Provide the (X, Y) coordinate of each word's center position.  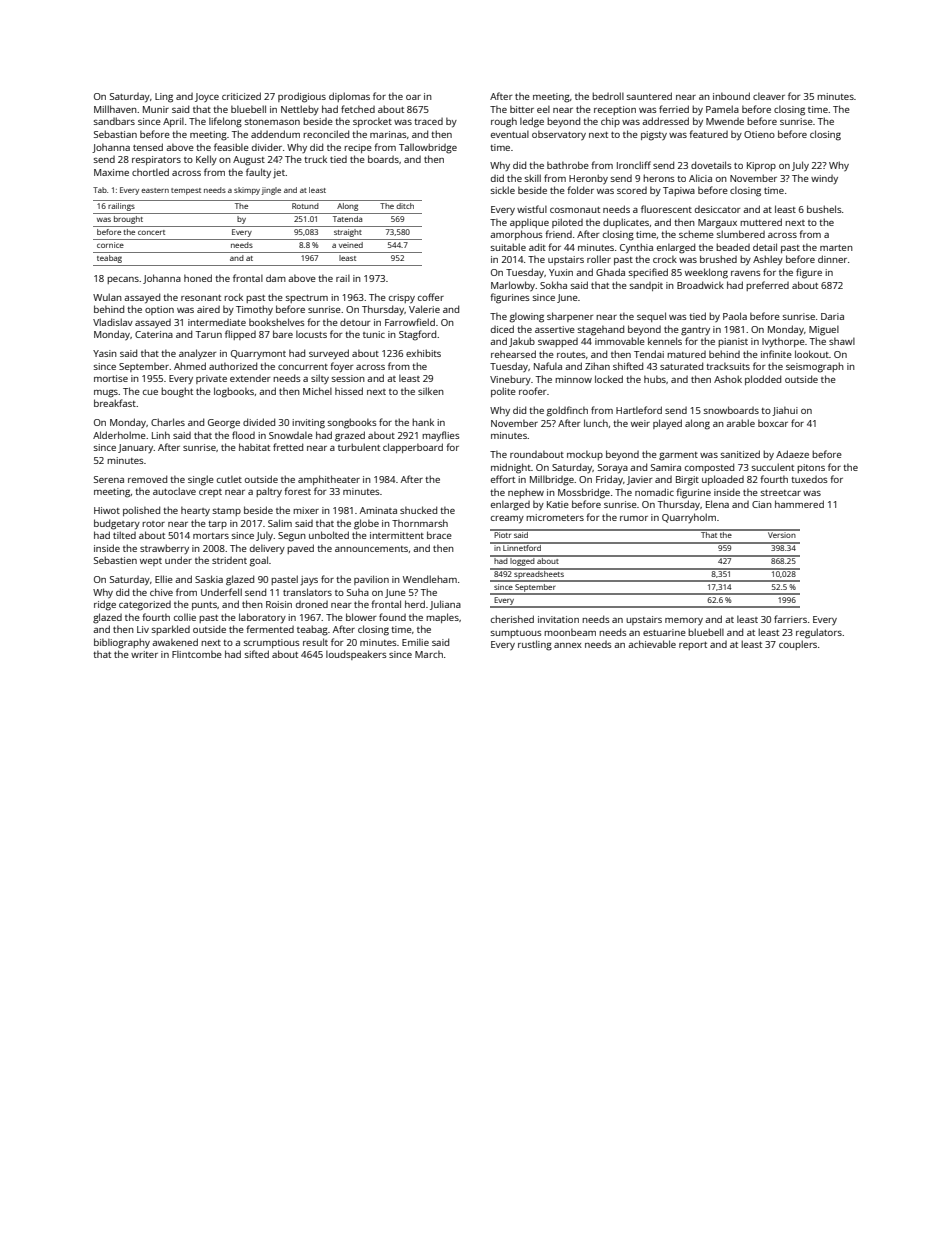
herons (659, 178)
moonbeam (570, 632)
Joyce (207, 97)
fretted (288, 447)
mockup (585, 455)
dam (276, 278)
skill (533, 178)
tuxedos (809, 479)
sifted (257, 654)
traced (428, 121)
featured (708, 134)
